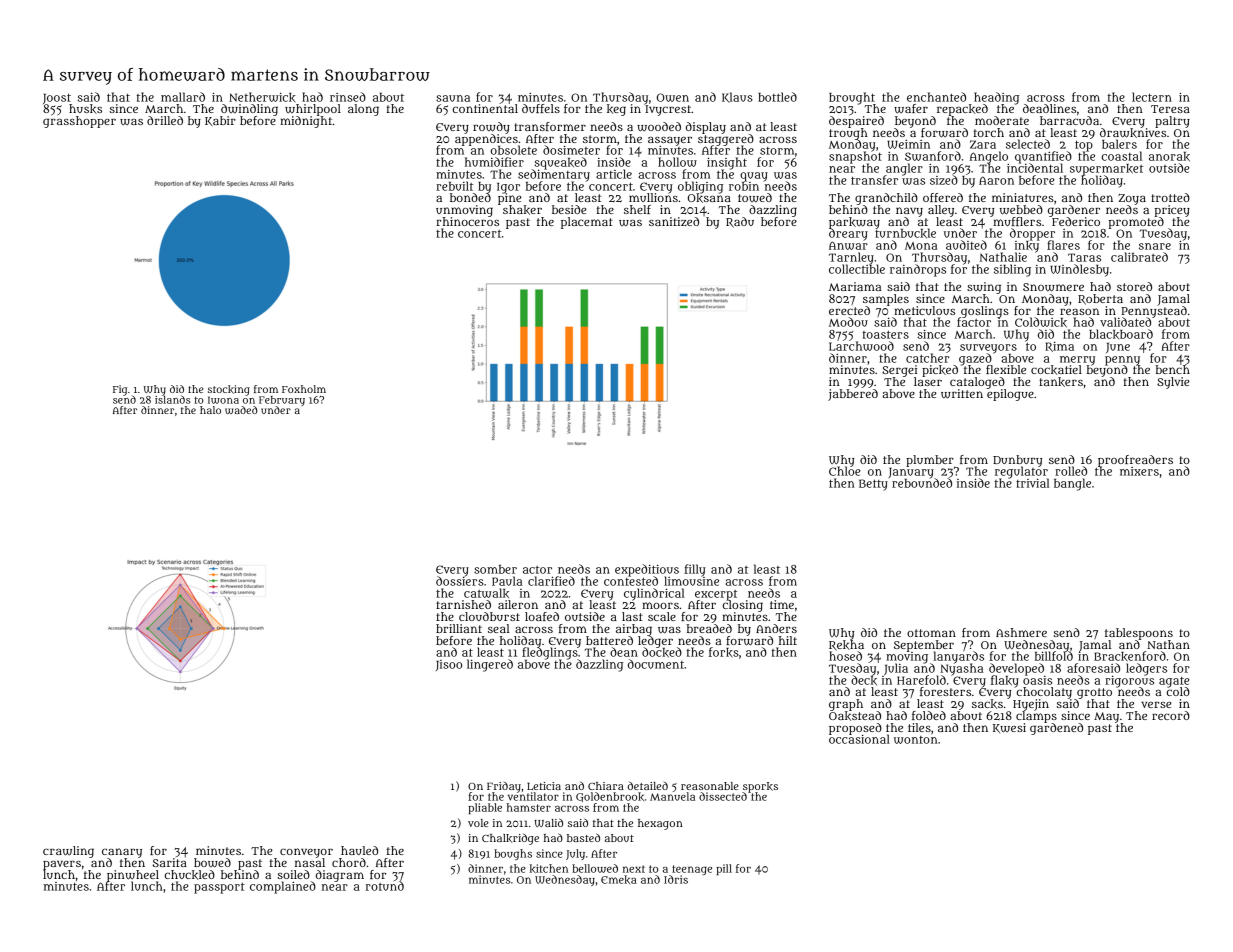  Describe the element at coordinates (449, 665) in the screenshot. I see `Jisoo` at that location.
